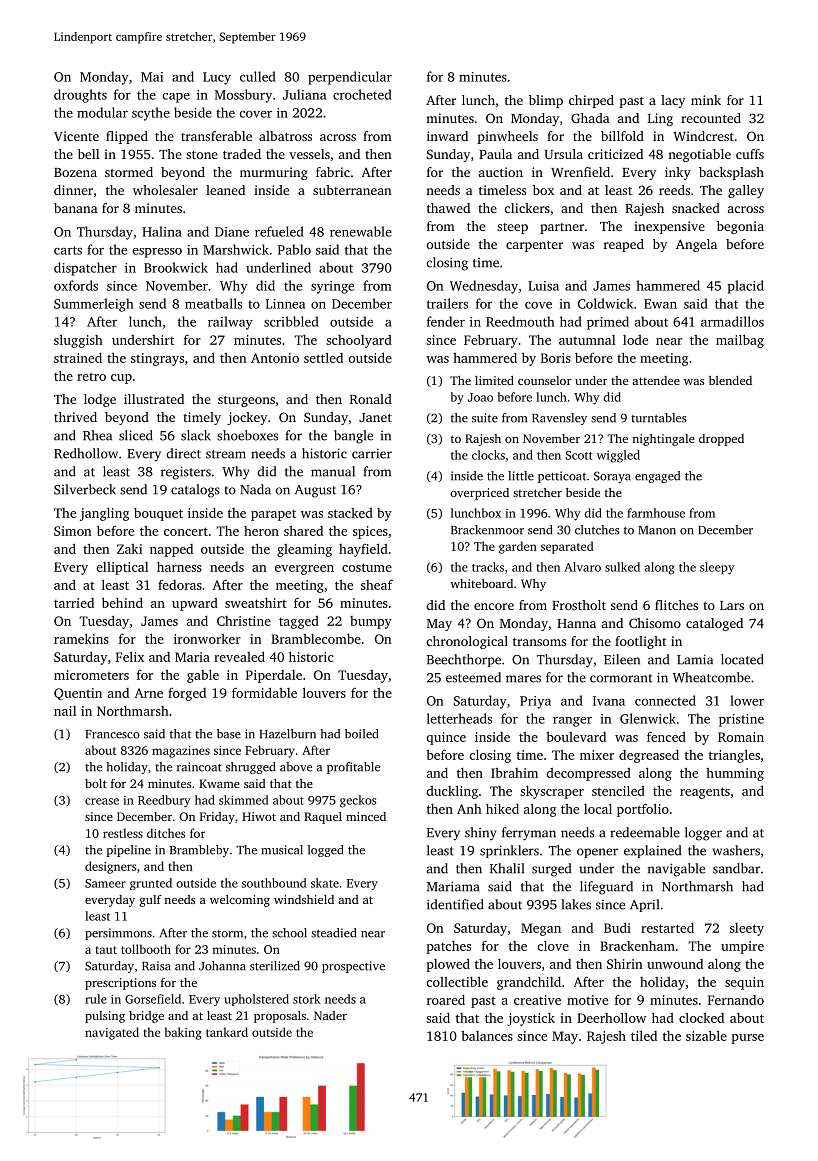 The image size is (818, 1161). What do you see at coordinates (274, 173) in the screenshot?
I see `murmuring` at bounding box center [274, 173].
